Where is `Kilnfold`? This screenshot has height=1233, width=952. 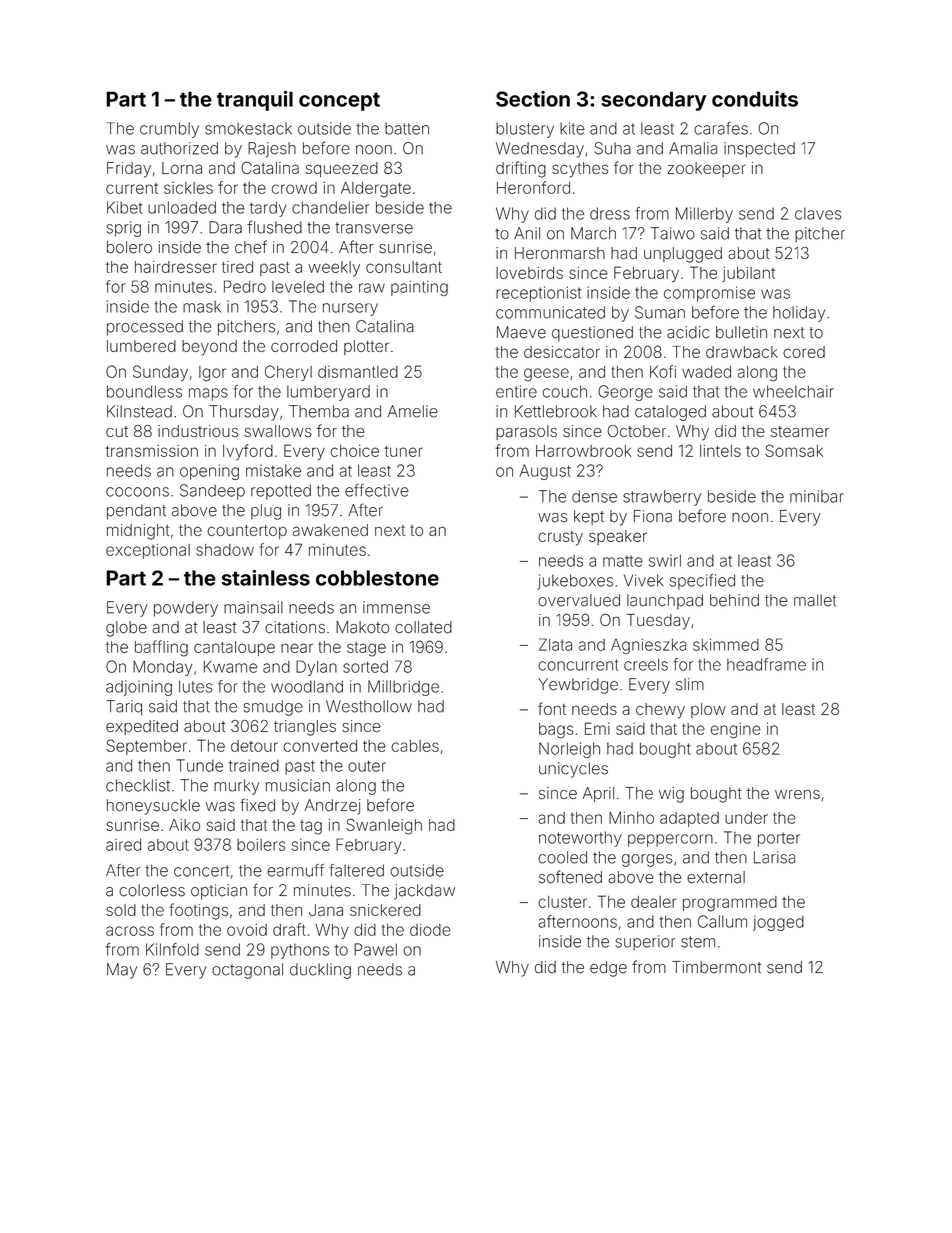
Kilnfold is located at coordinates (172, 949).
